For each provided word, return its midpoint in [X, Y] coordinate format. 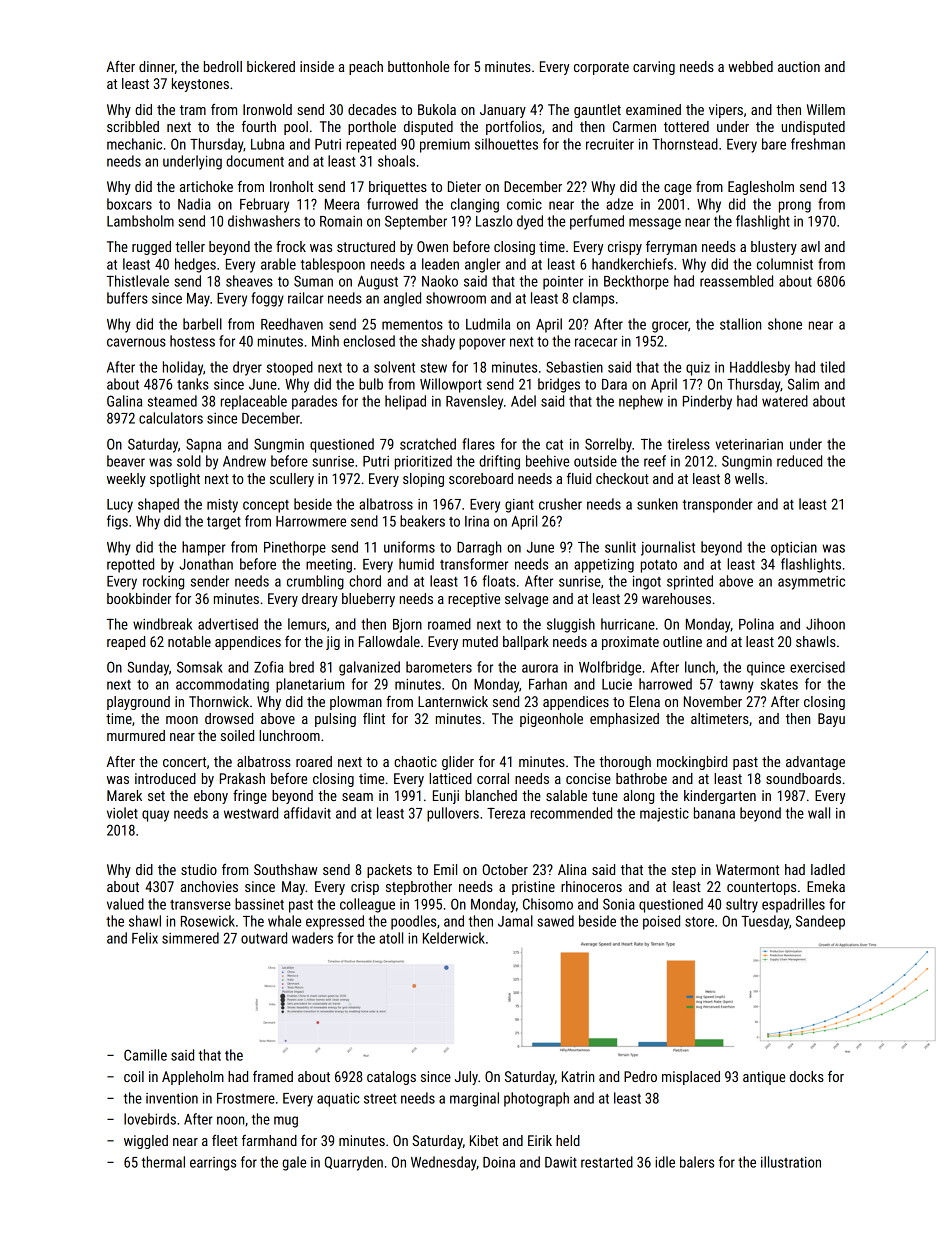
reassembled [736, 281]
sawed [555, 921]
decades [372, 109]
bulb [371, 384]
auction [799, 66]
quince [766, 669]
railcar [306, 298]
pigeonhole [551, 720]
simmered [190, 938]
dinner [157, 67]
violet [122, 813]
